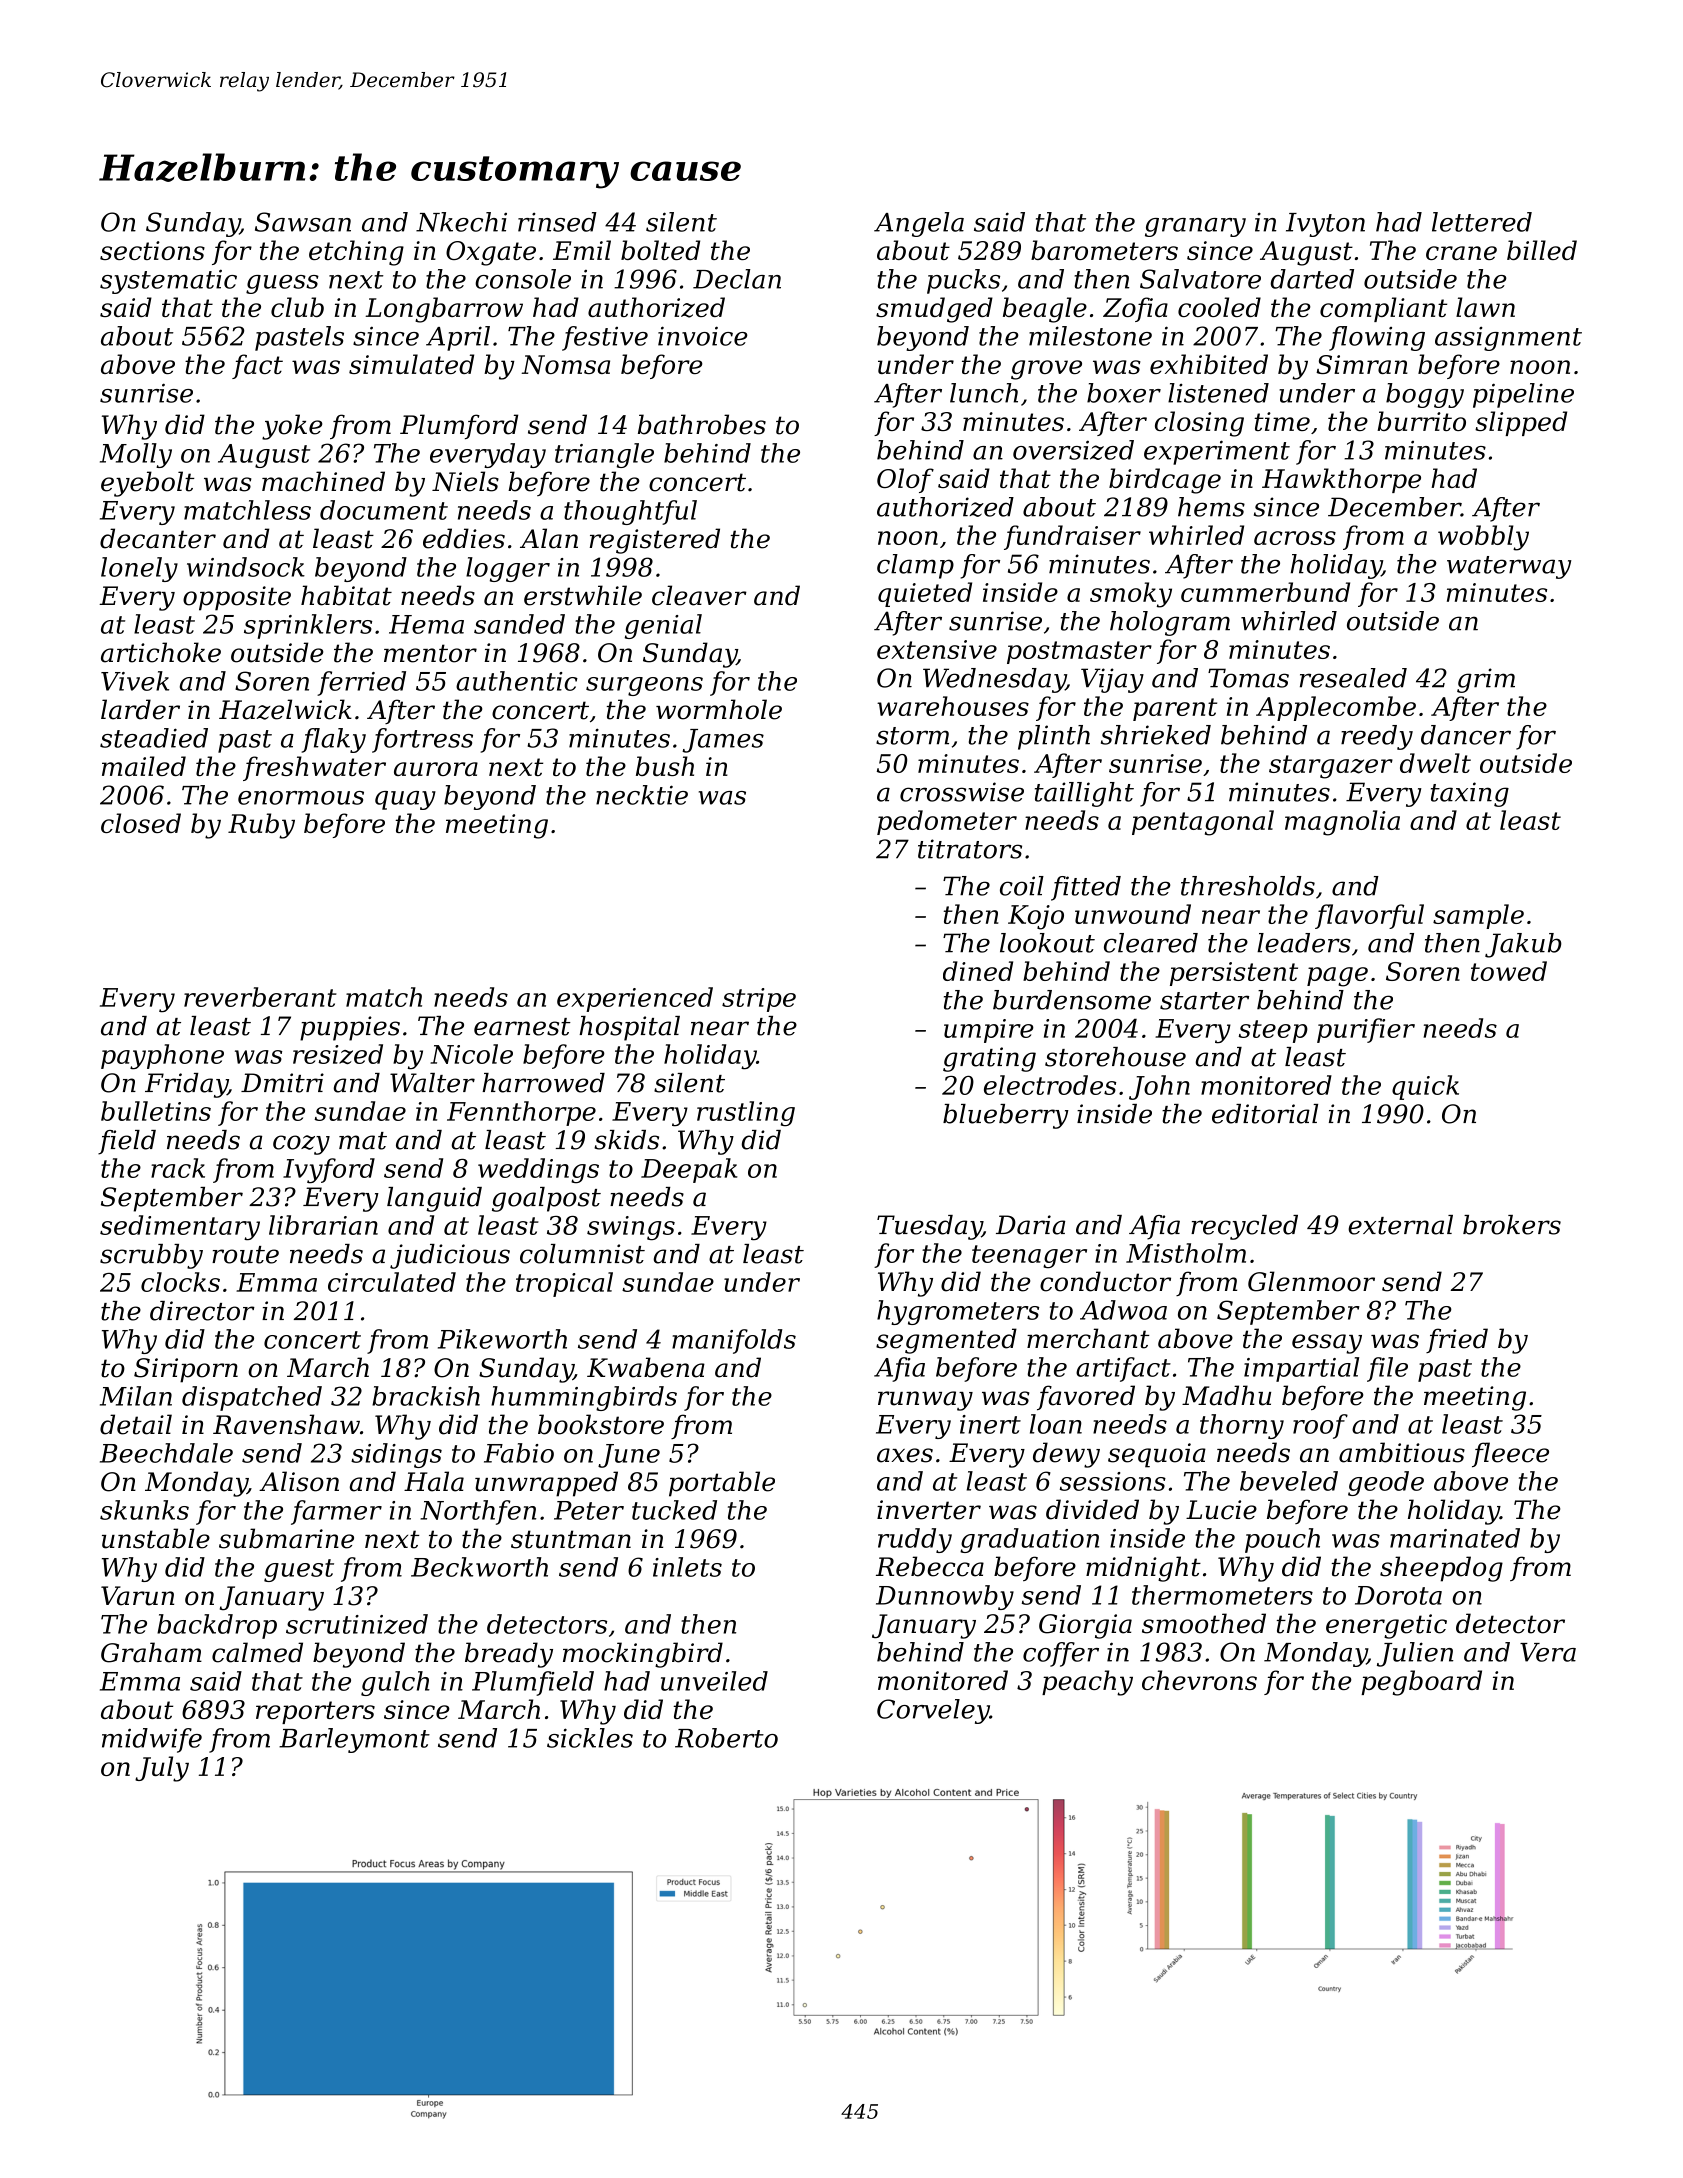 The height and width of the screenshot is (2178, 1683). I want to click on Declan, so click(737, 279).
